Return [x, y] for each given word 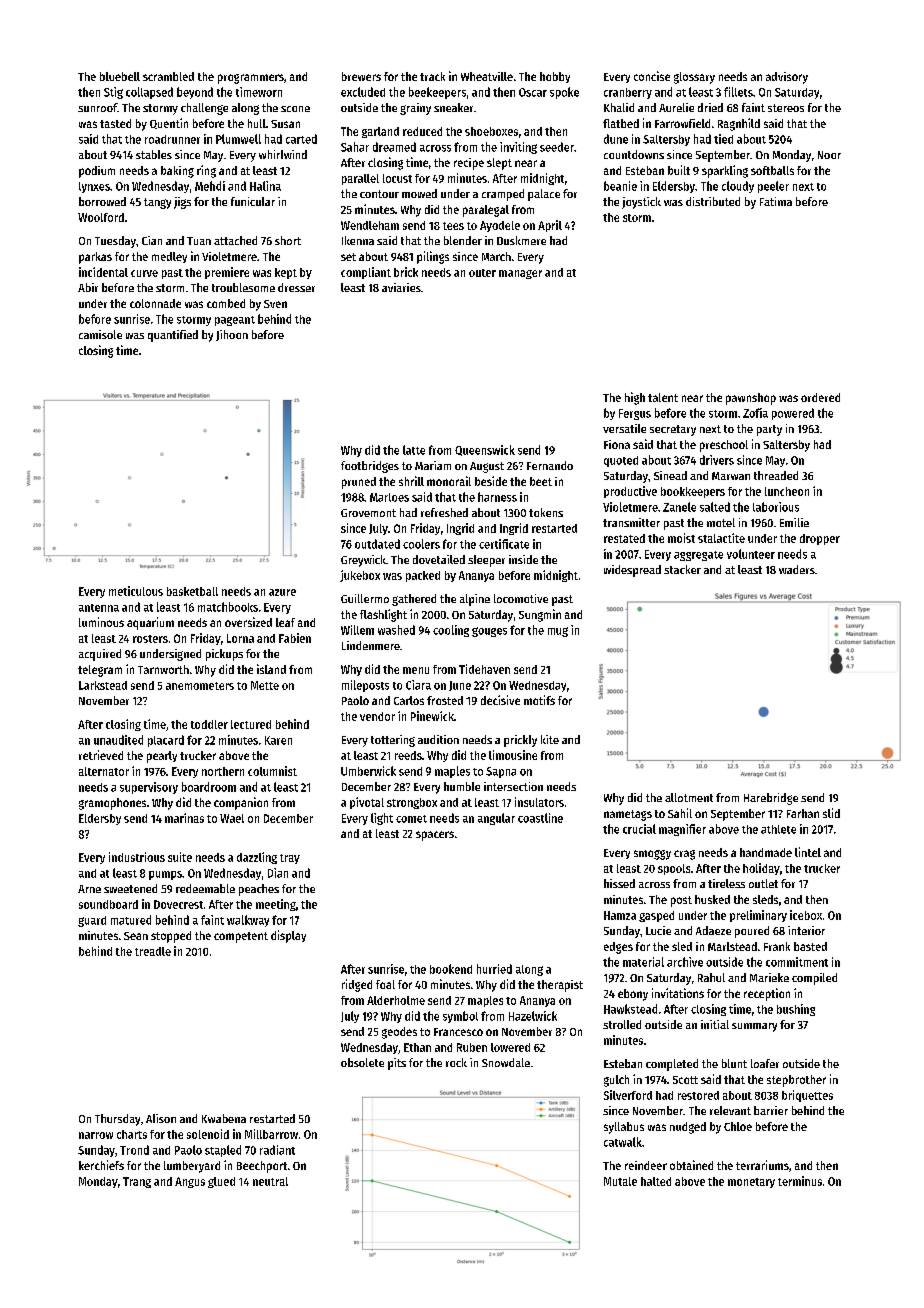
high [635, 398]
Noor [829, 155]
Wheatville [487, 76]
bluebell [120, 76]
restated [624, 538]
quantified [173, 336]
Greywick [363, 561]
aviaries [401, 287]
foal [385, 984]
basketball [192, 591]
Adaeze [713, 930]
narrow [96, 1135]
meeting [276, 905]
